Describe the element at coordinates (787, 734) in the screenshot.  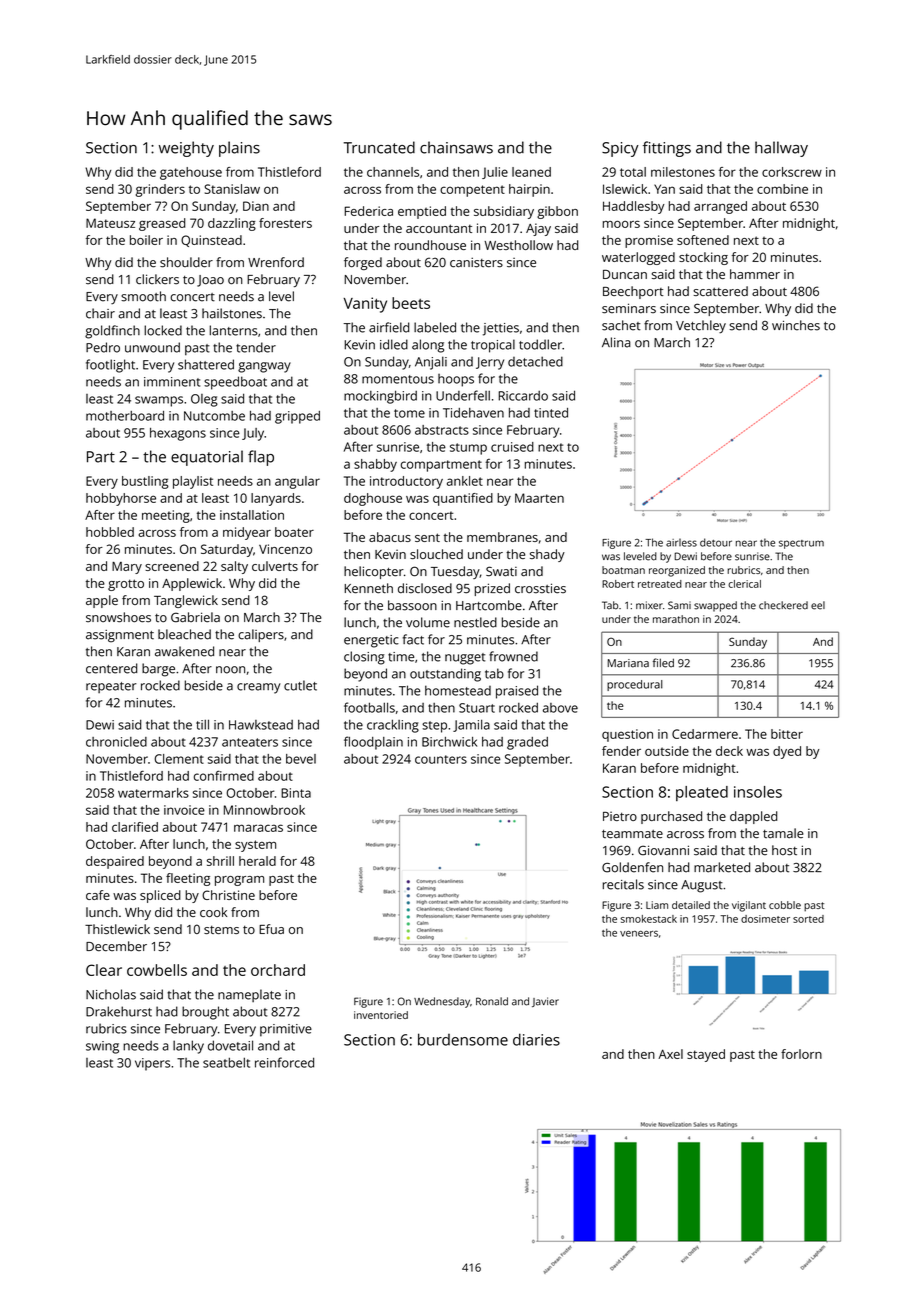
I see `bitter` at that location.
